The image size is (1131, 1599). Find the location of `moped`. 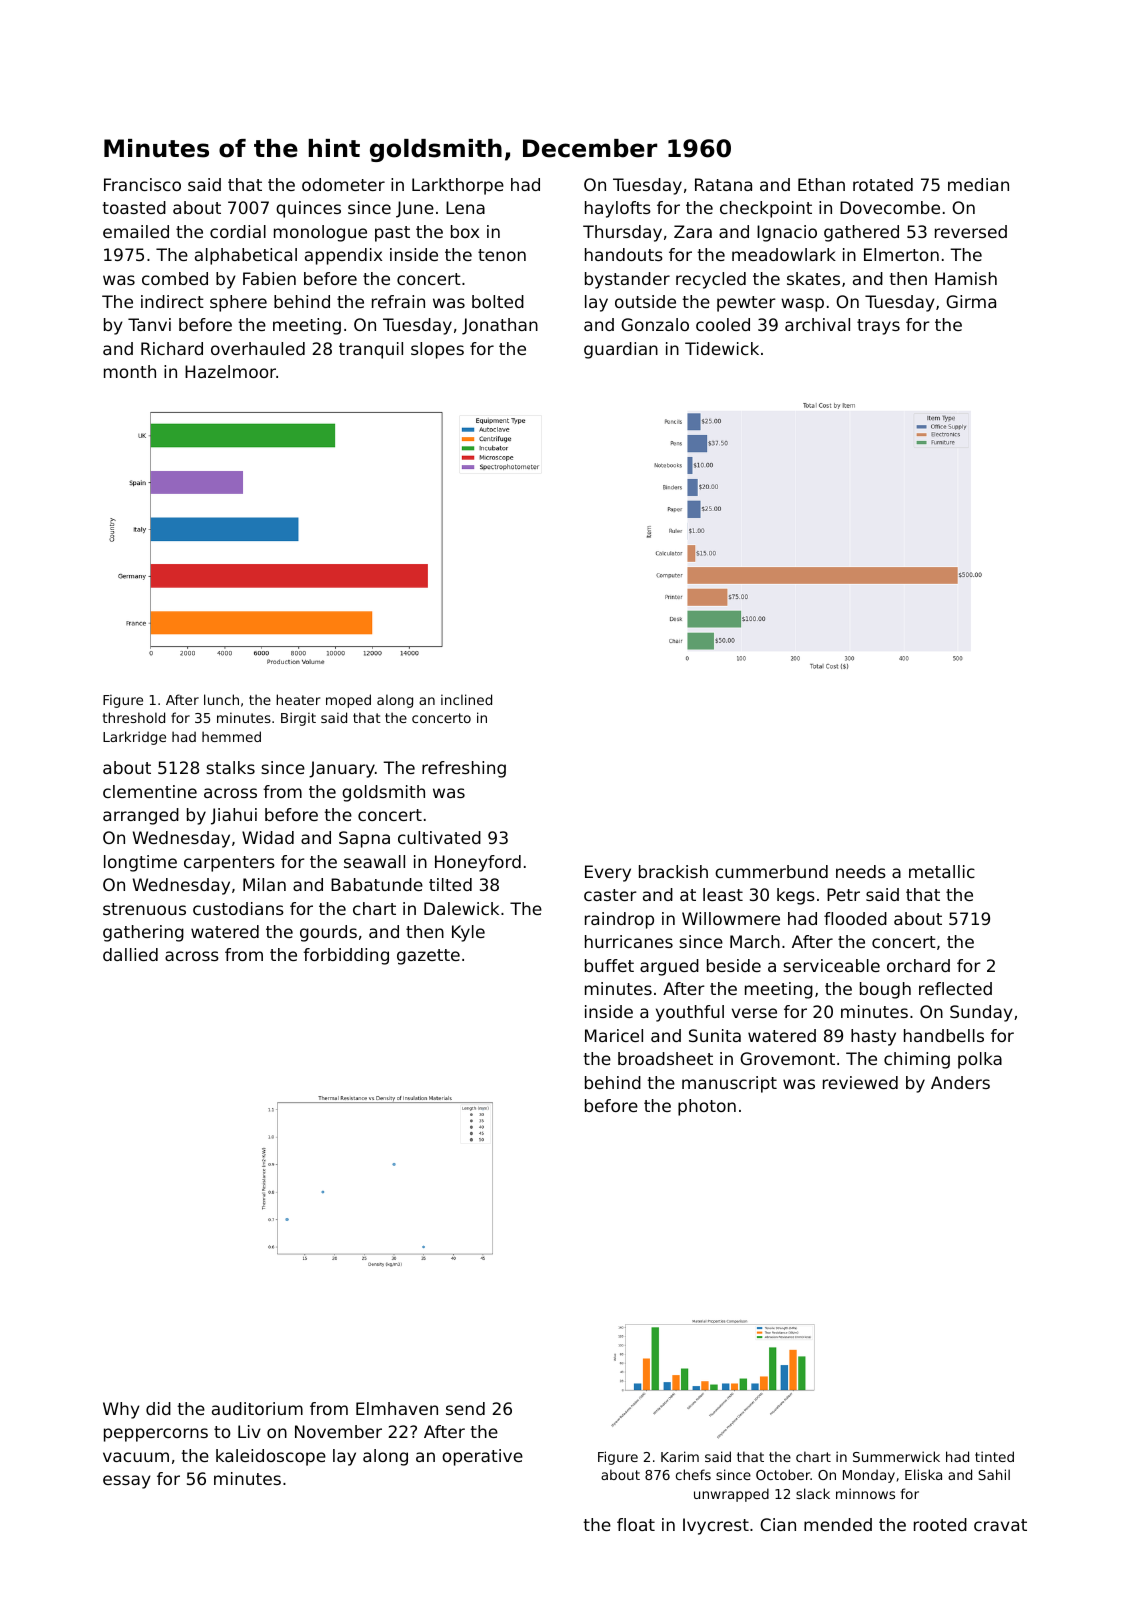

moped is located at coordinates (348, 701).
